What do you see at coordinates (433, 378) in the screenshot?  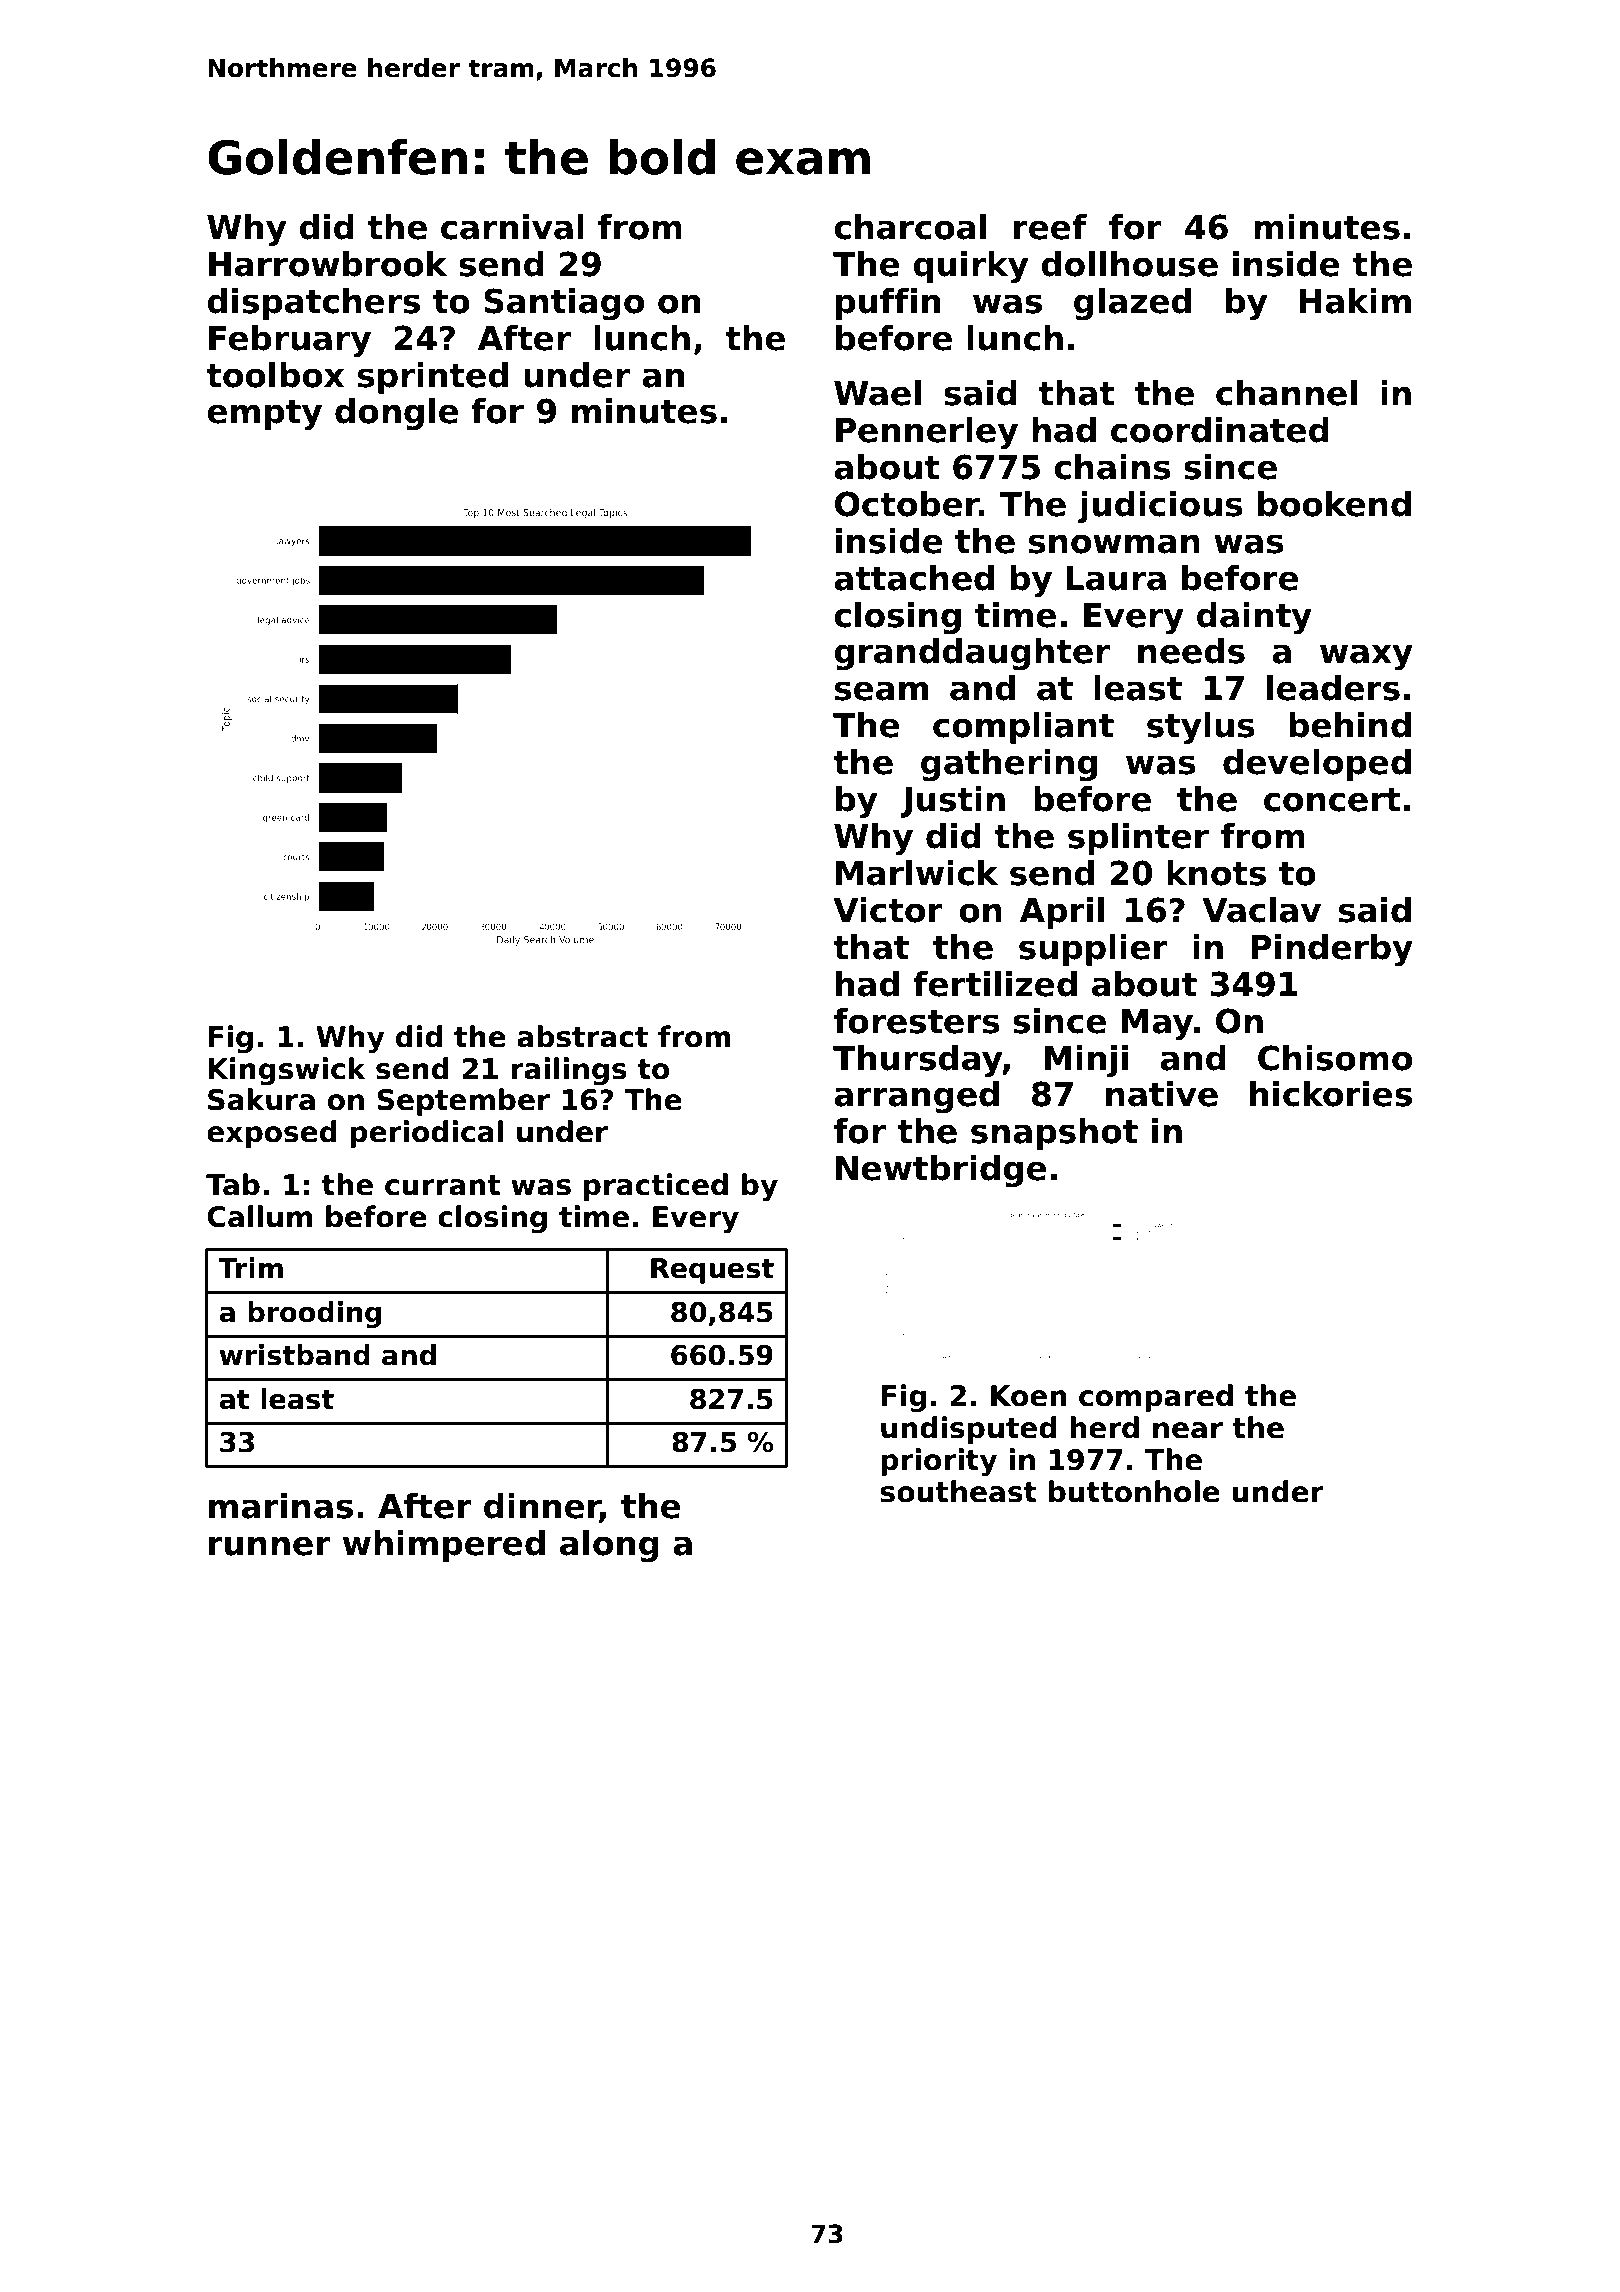 I see `sprinted` at bounding box center [433, 378].
